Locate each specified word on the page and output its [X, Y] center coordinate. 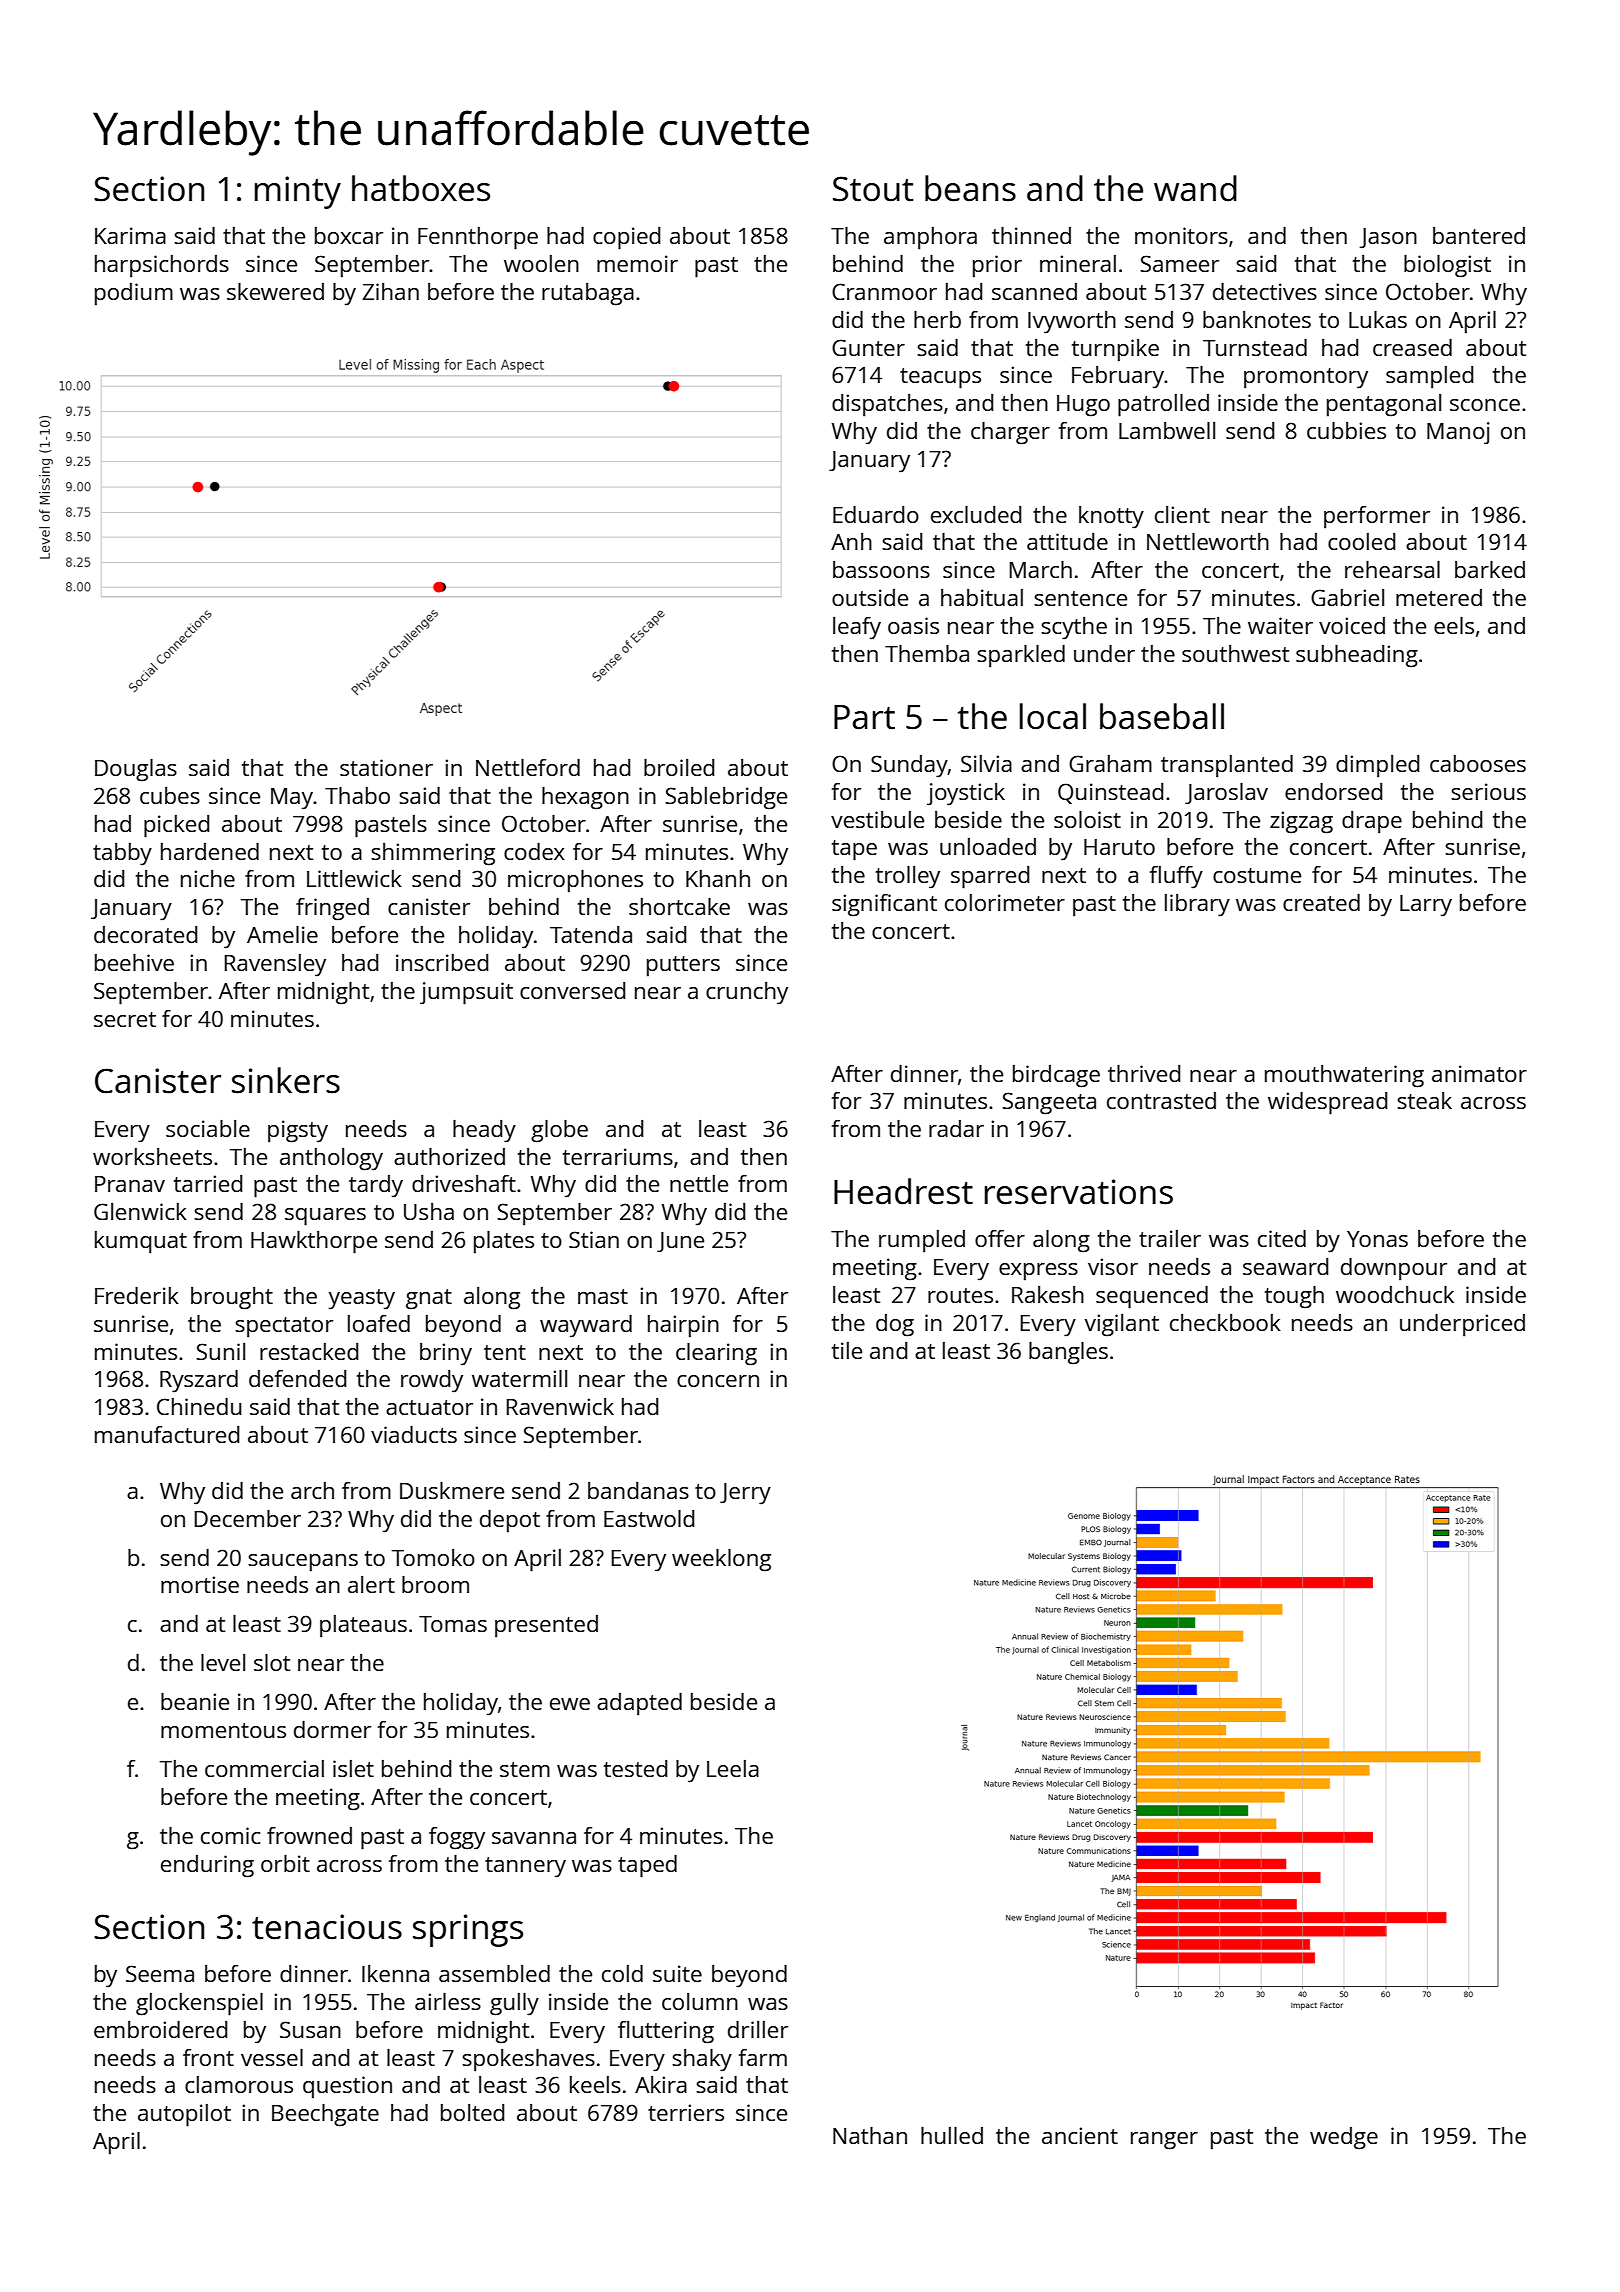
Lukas [1378, 319]
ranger [1164, 2141]
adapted [639, 1704]
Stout [873, 189]
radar [956, 1128]
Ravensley [275, 965]
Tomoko [433, 1557]
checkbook [1225, 1322]
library [1197, 905]
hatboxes [421, 188]
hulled [952, 2135]
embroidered [160, 2029]
